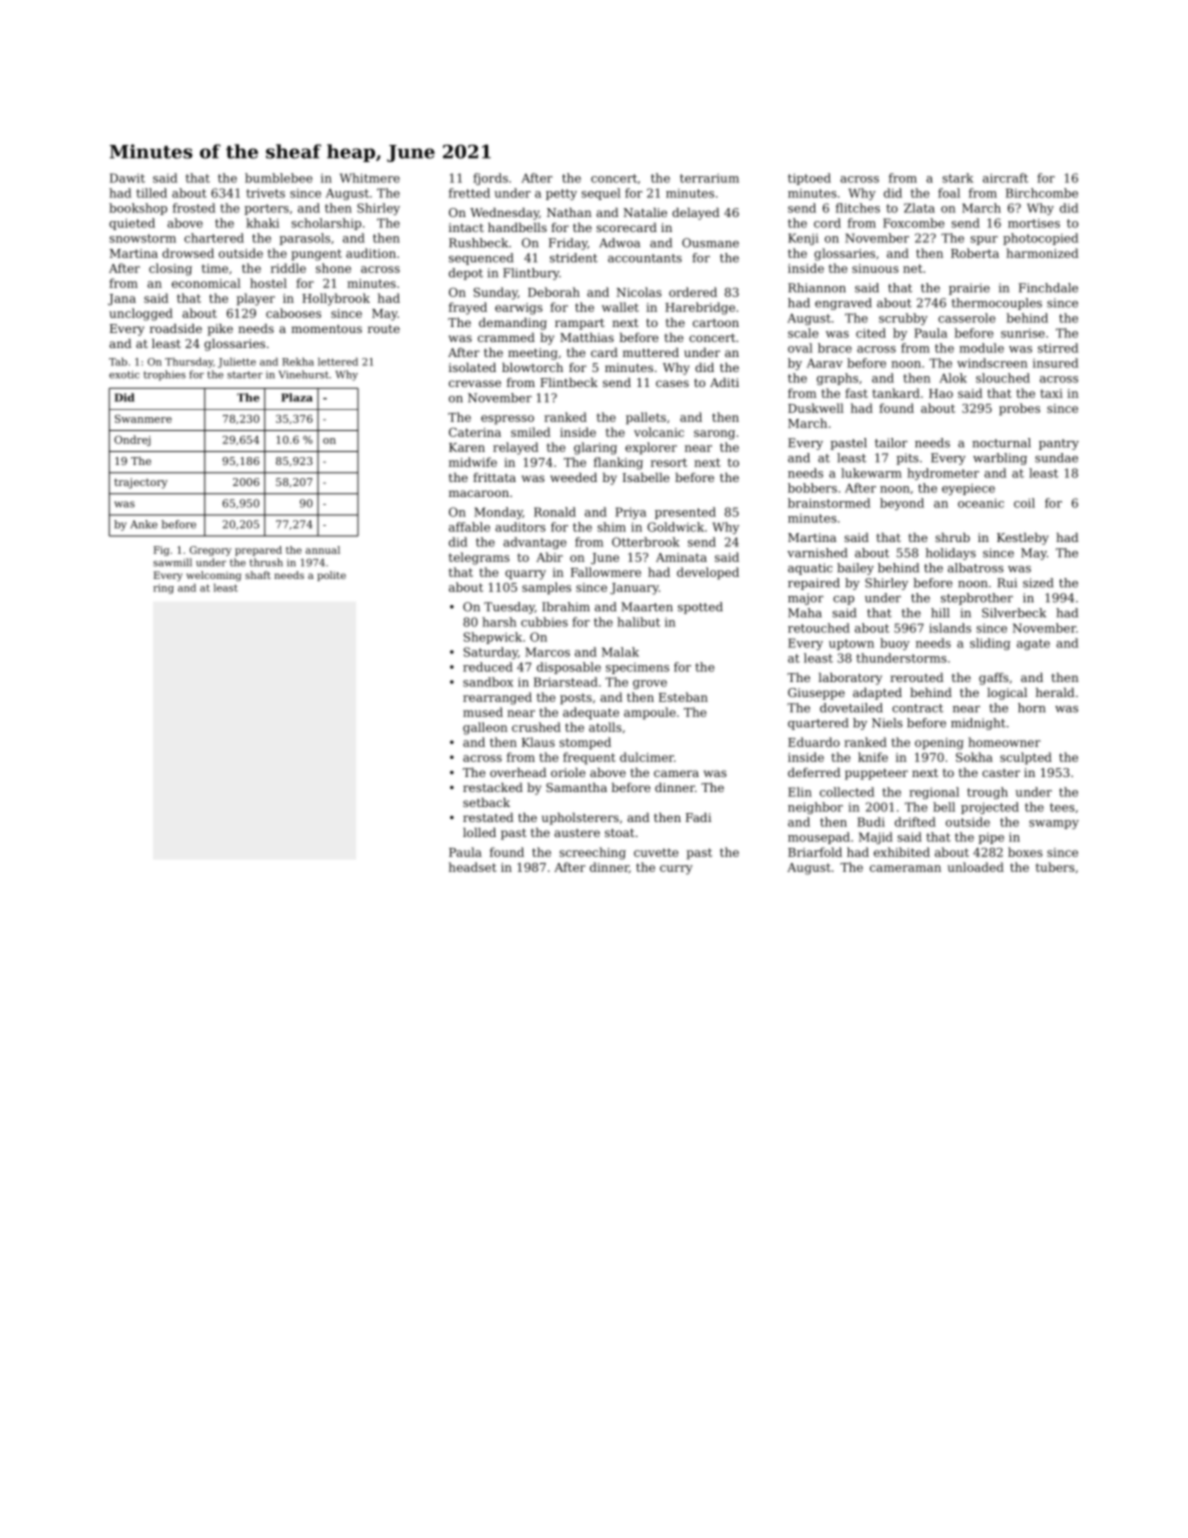  Describe the element at coordinates (493, 638) in the screenshot. I see `Shepwick` at that location.
